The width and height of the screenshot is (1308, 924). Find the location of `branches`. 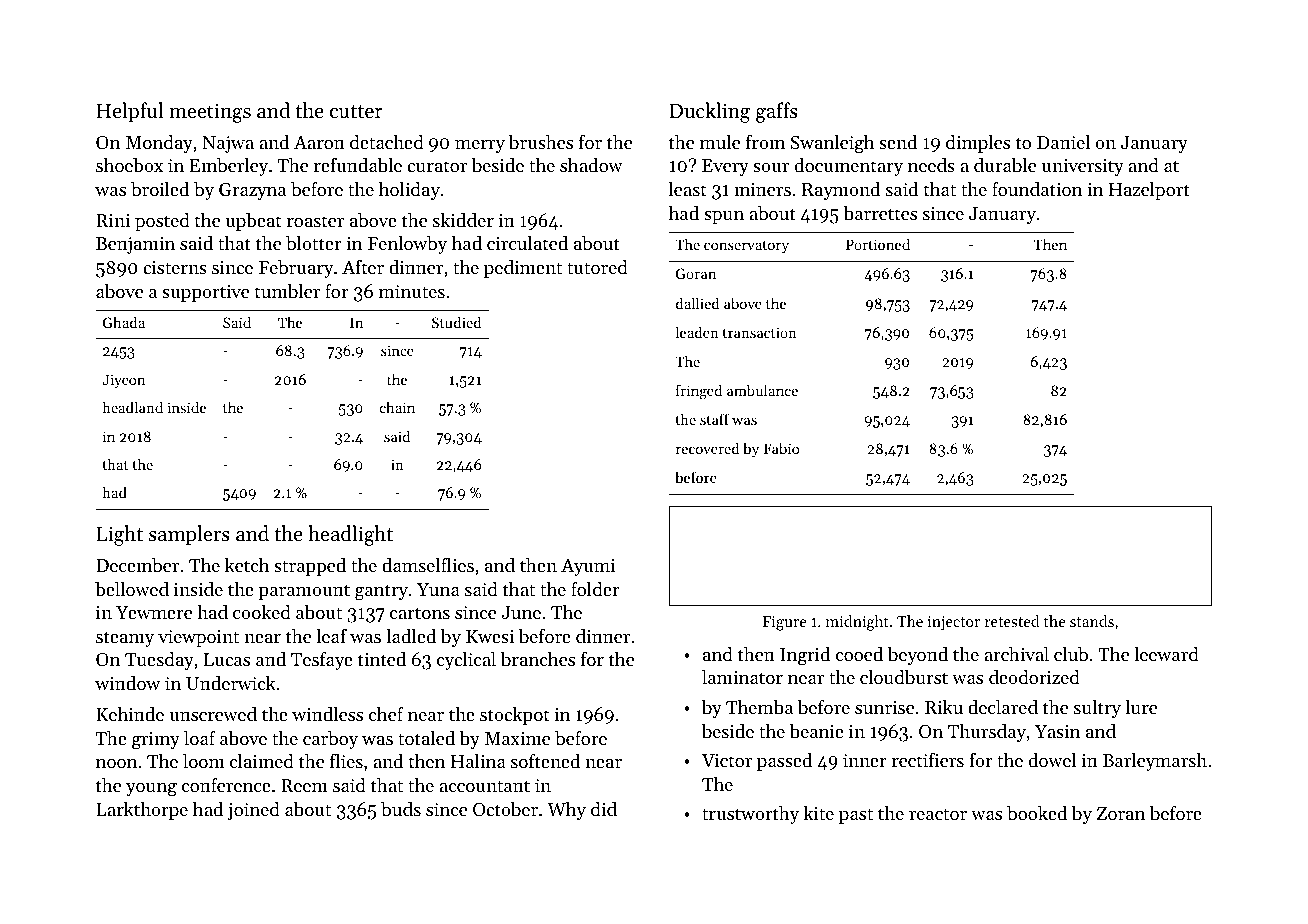

branches is located at coordinates (538, 659).
